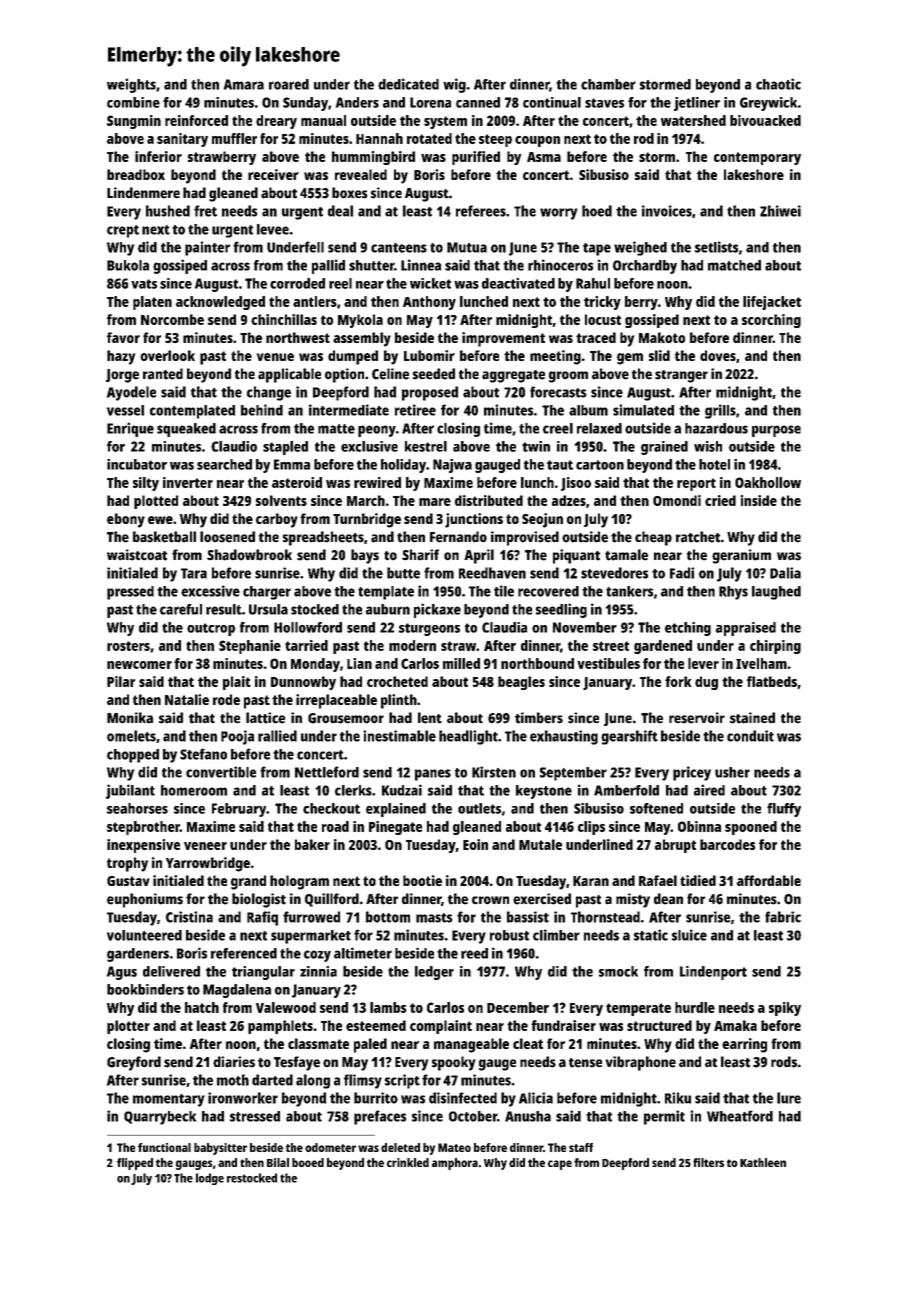  What do you see at coordinates (776, 431) in the screenshot?
I see `purpose` at bounding box center [776, 431].
